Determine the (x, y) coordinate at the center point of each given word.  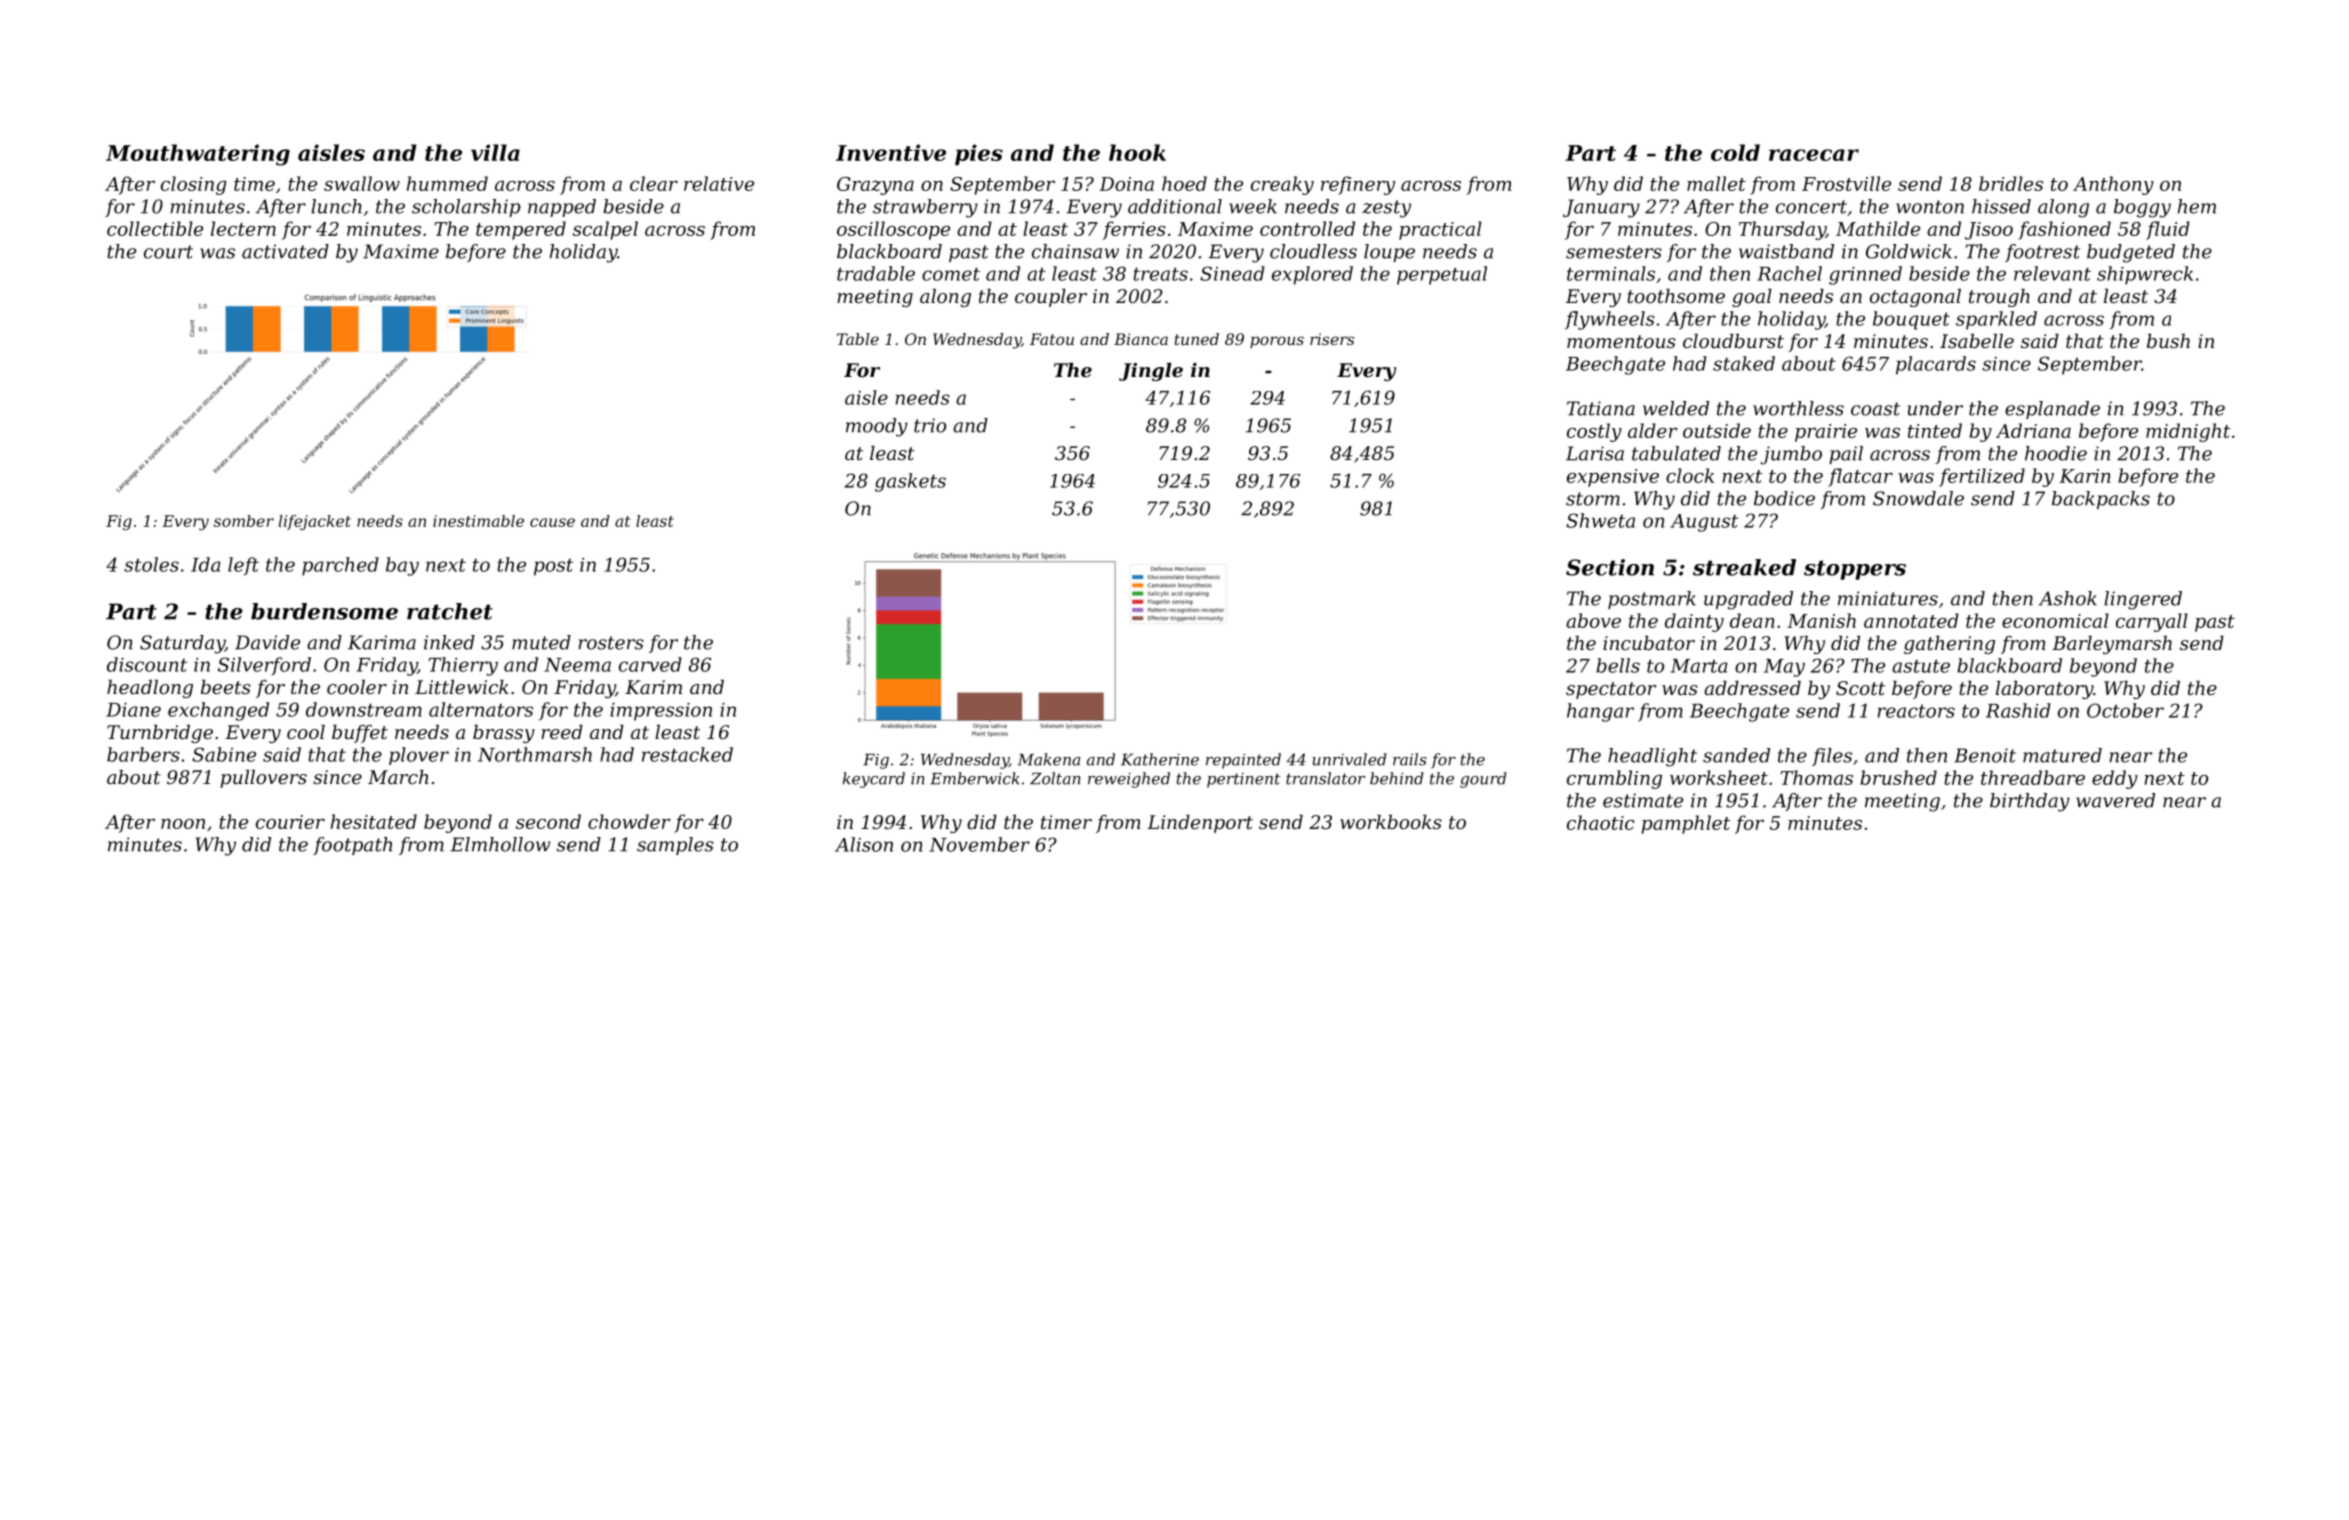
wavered (2115, 800)
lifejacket (315, 522)
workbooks (1391, 822)
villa (495, 152)
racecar (1814, 155)
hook (1137, 152)
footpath (352, 846)
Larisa (1595, 453)
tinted (1935, 430)
